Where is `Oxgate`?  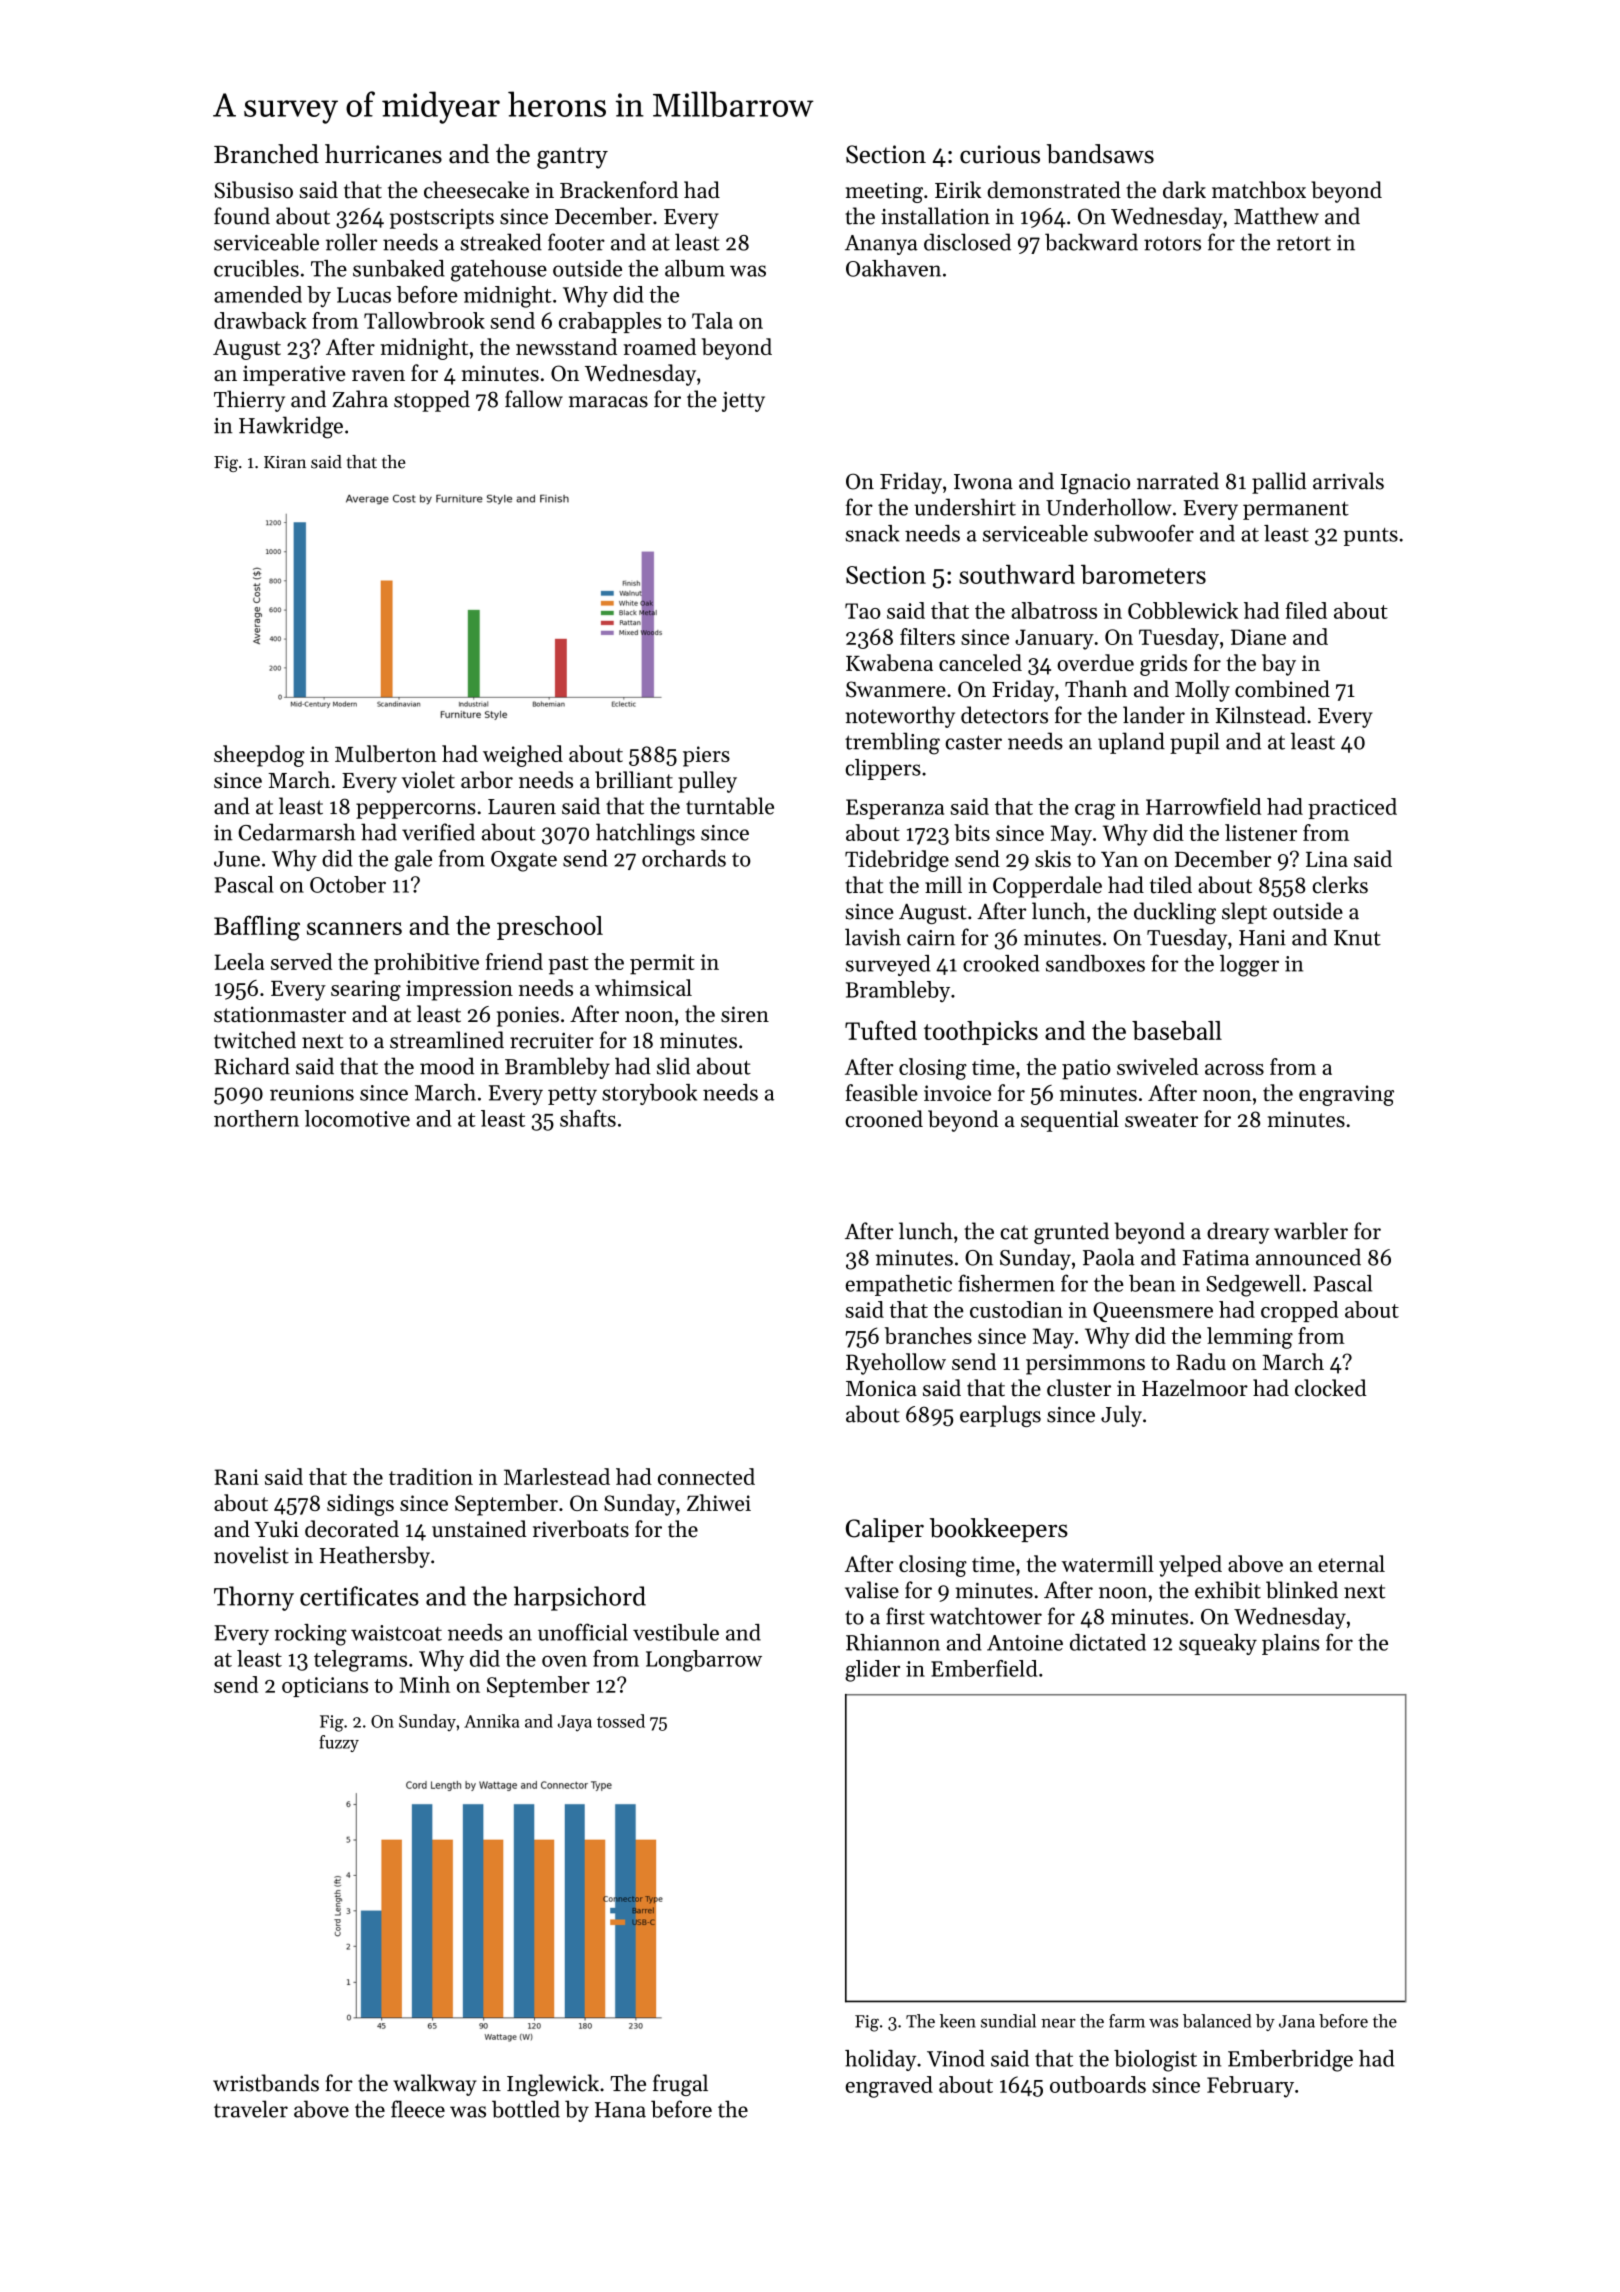 Oxgate is located at coordinates (524, 861).
